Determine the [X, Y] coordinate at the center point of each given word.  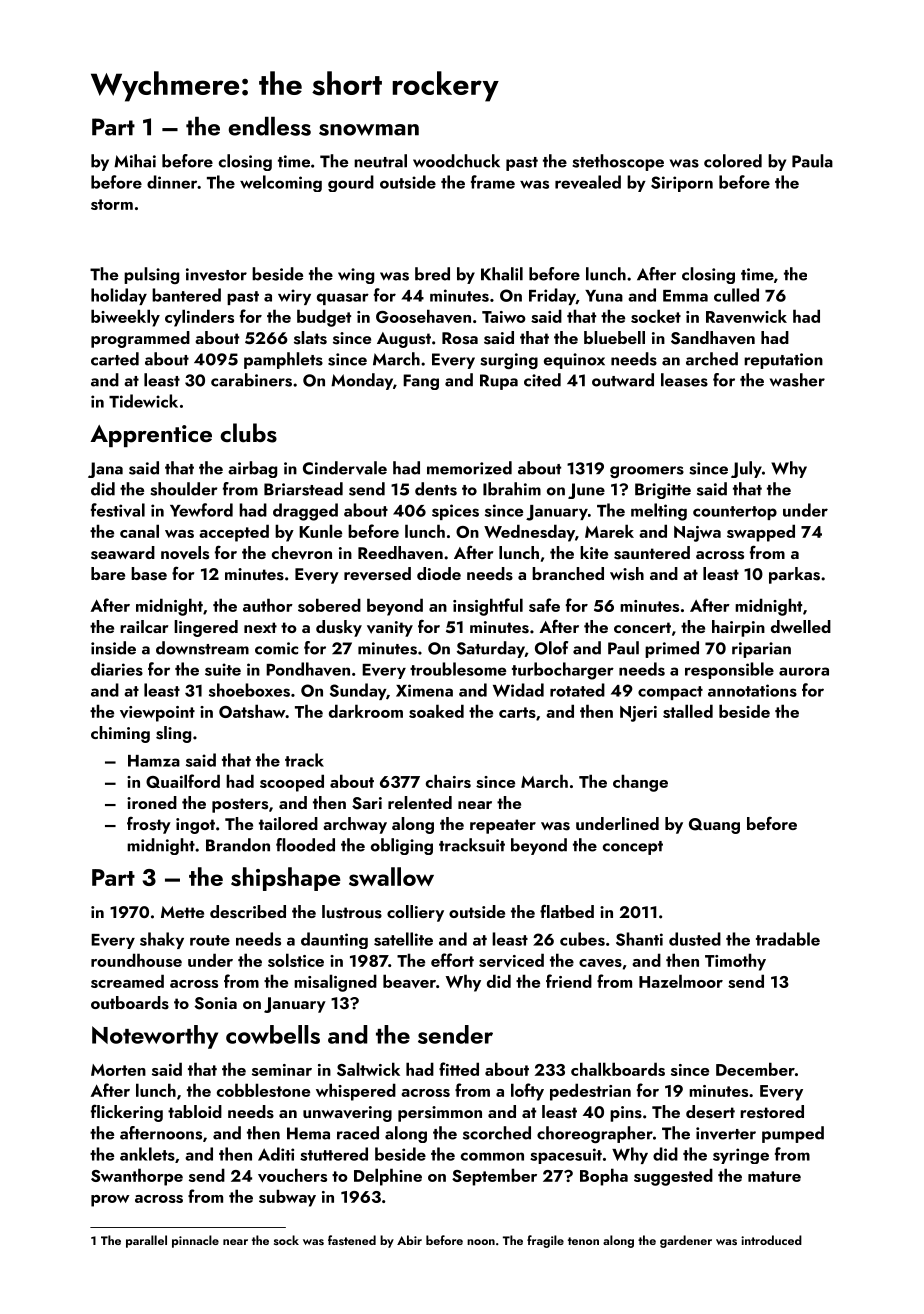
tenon [583, 1241]
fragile [545, 1241]
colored [733, 161]
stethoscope [618, 162]
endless [270, 126]
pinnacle [195, 1241]
